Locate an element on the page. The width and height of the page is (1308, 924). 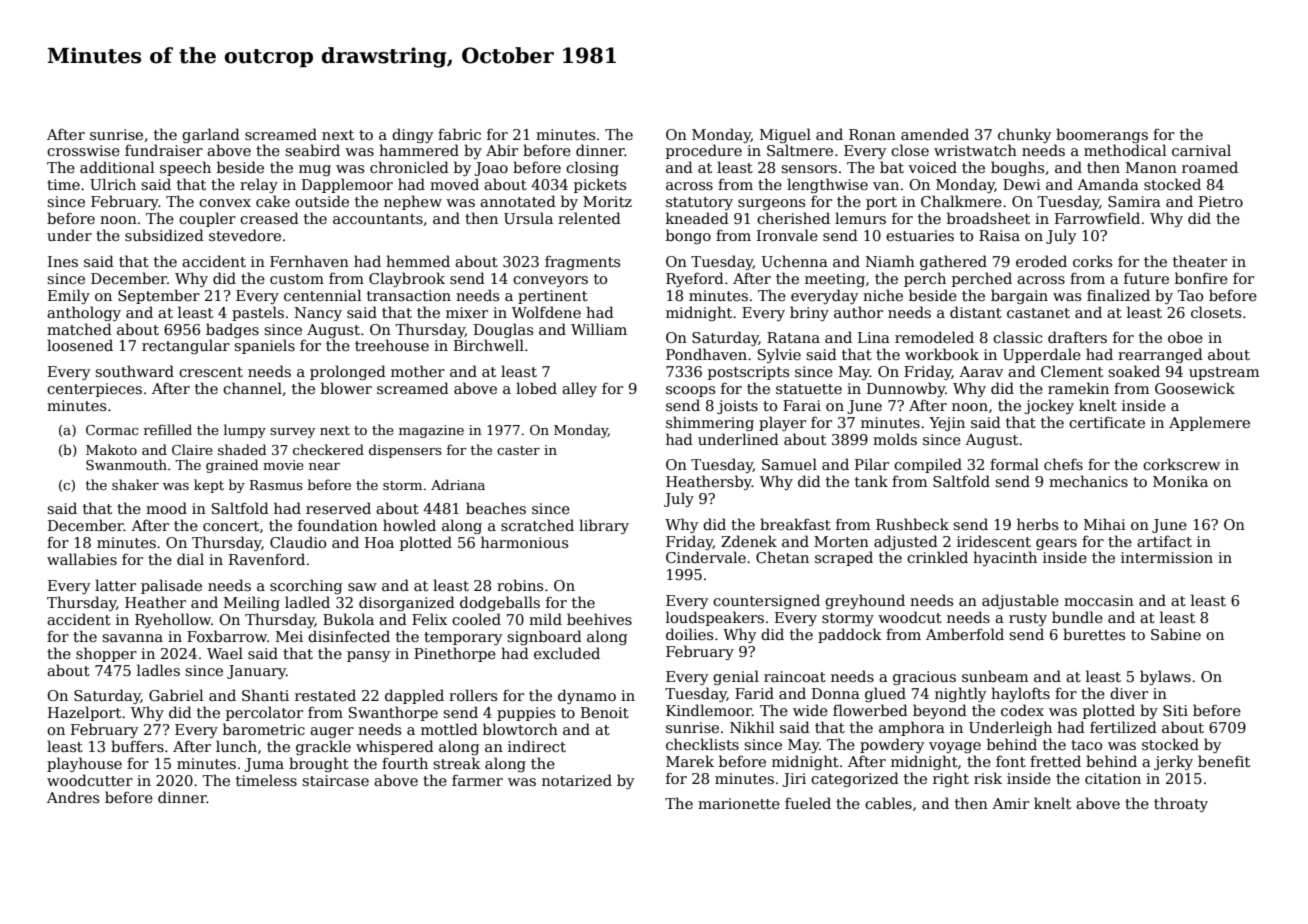
Andres is located at coordinates (73, 797).
